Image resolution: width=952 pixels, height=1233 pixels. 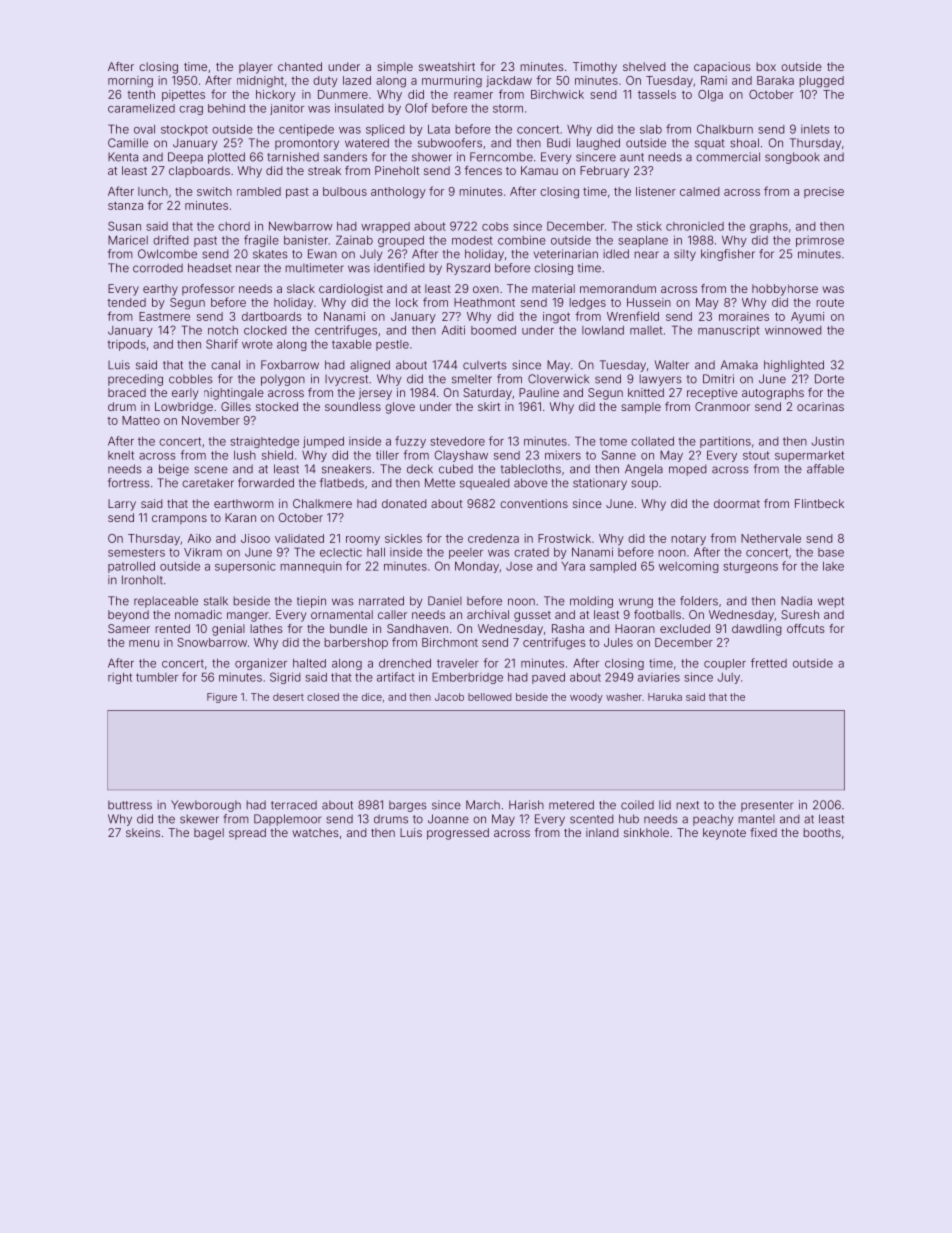 What do you see at coordinates (766, 66) in the screenshot?
I see `box` at bounding box center [766, 66].
